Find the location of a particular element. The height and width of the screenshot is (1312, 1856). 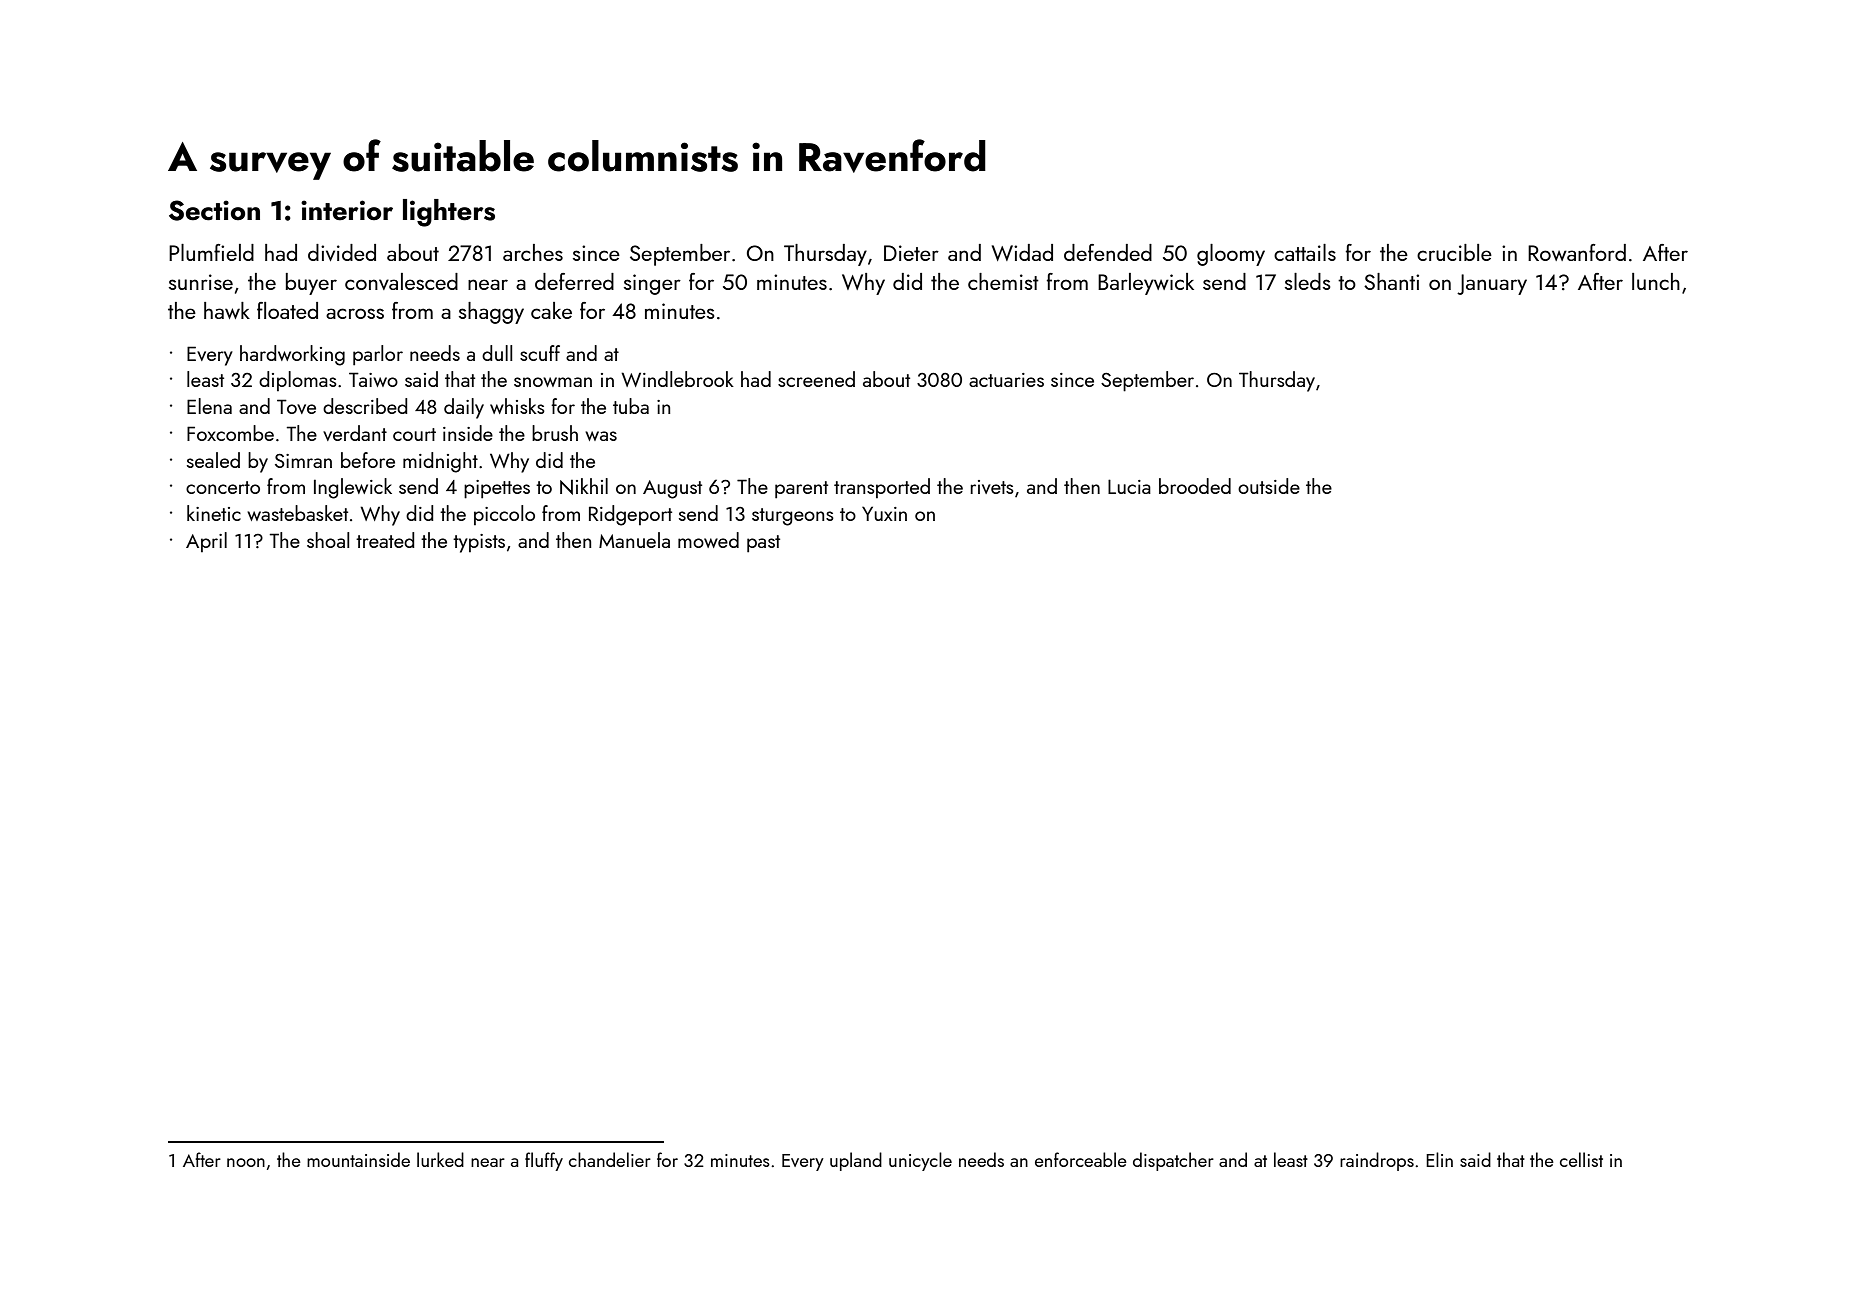

outside is located at coordinates (1269, 486).
